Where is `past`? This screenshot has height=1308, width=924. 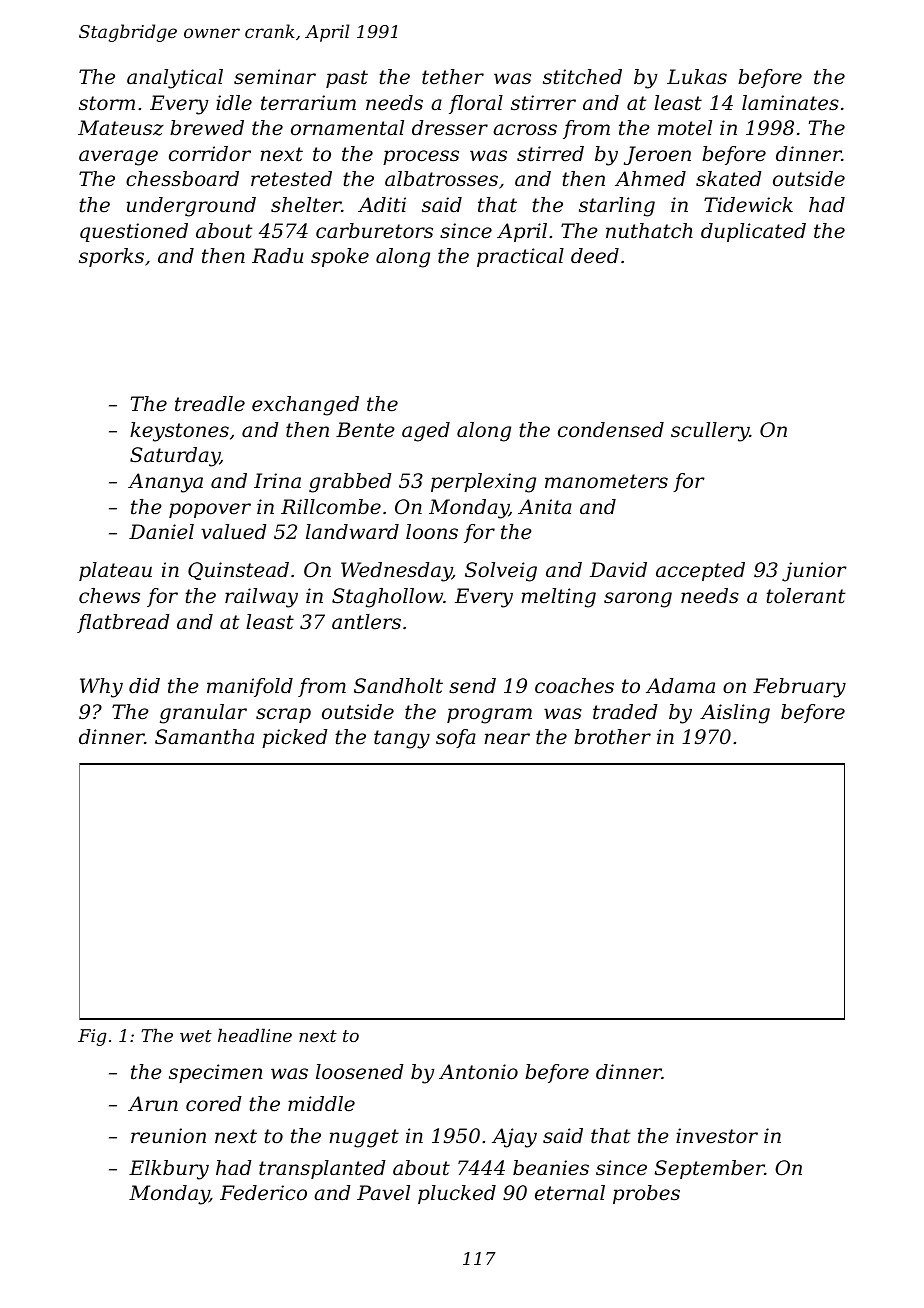
past is located at coordinates (347, 79).
